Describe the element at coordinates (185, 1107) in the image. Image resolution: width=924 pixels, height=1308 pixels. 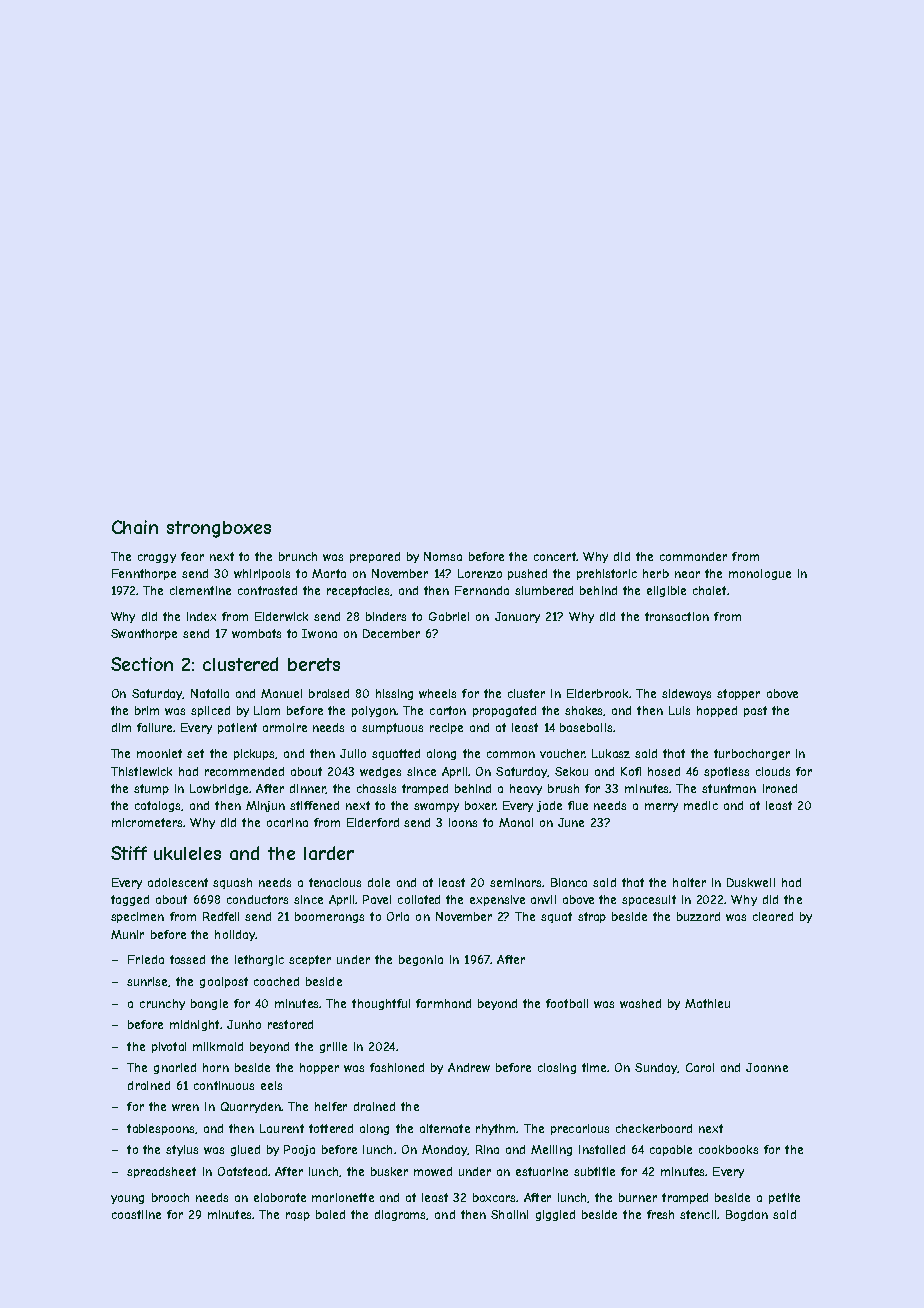
I see `wren` at that location.
